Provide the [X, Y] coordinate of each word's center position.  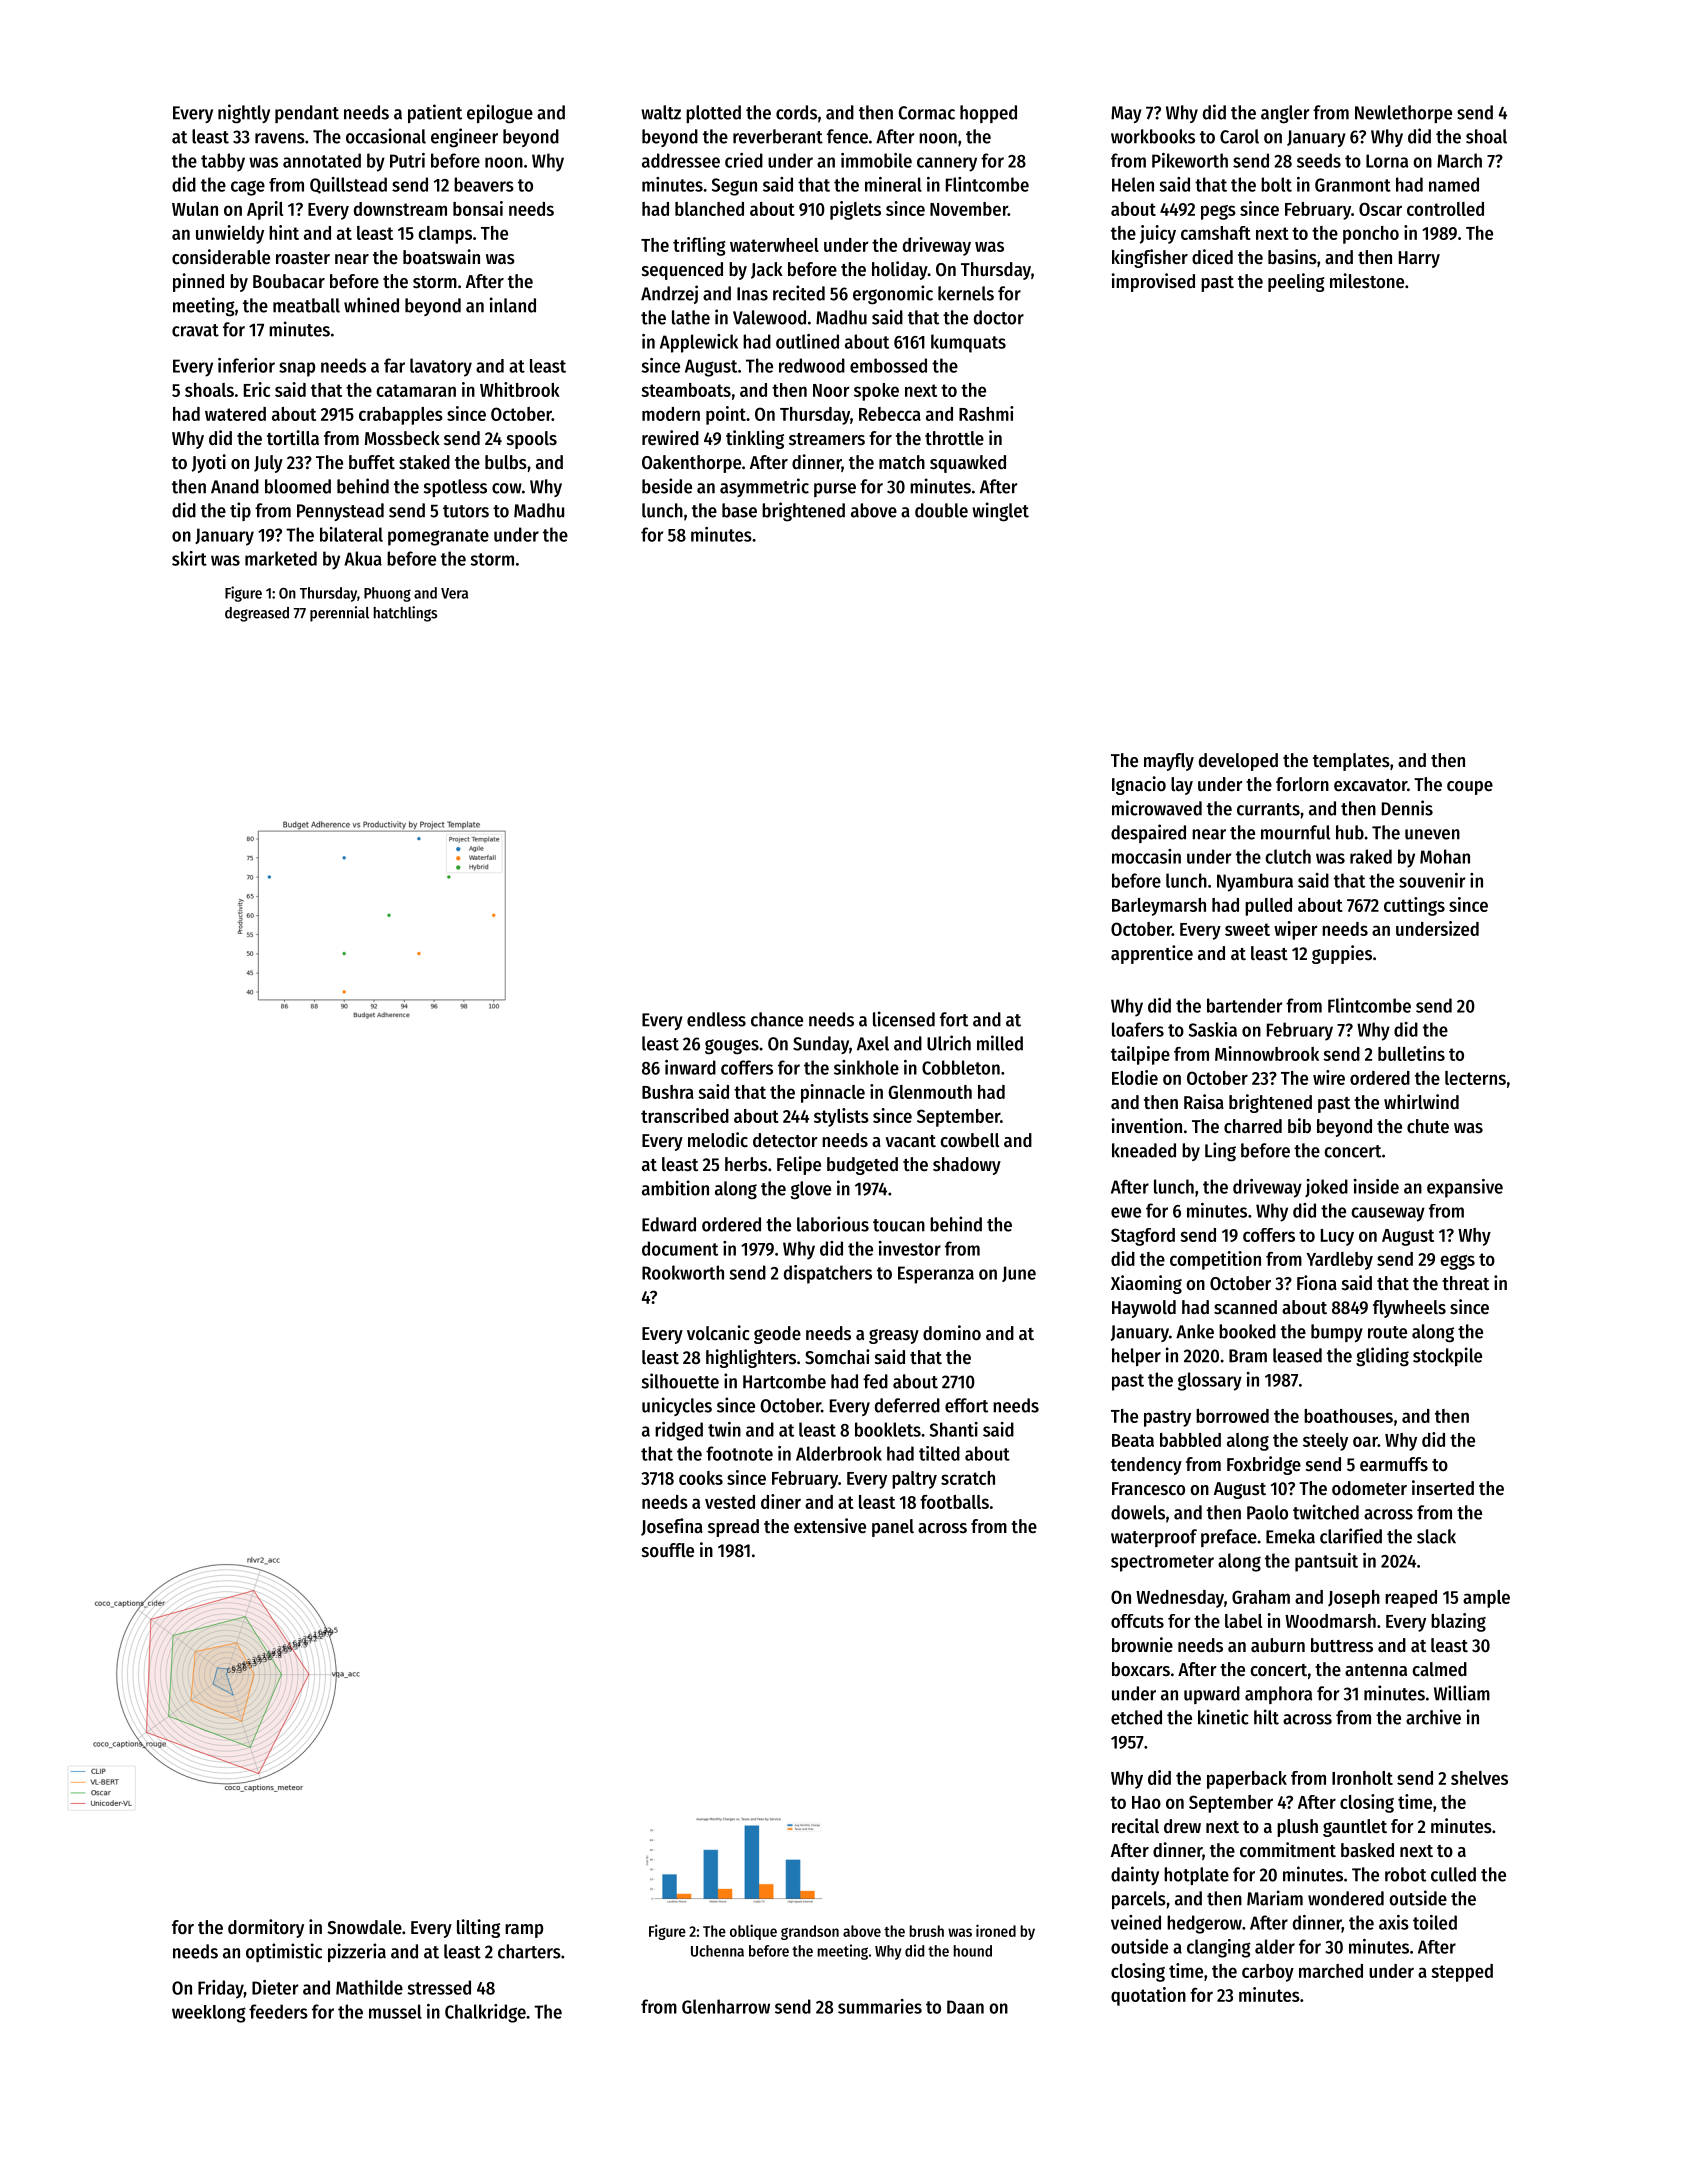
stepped [1462, 1973]
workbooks [1153, 136]
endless [716, 1019]
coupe [1470, 788]
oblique [753, 1932]
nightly [244, 114]
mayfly [1169, 762]
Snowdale [364, 1927]
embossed [888, 365]
